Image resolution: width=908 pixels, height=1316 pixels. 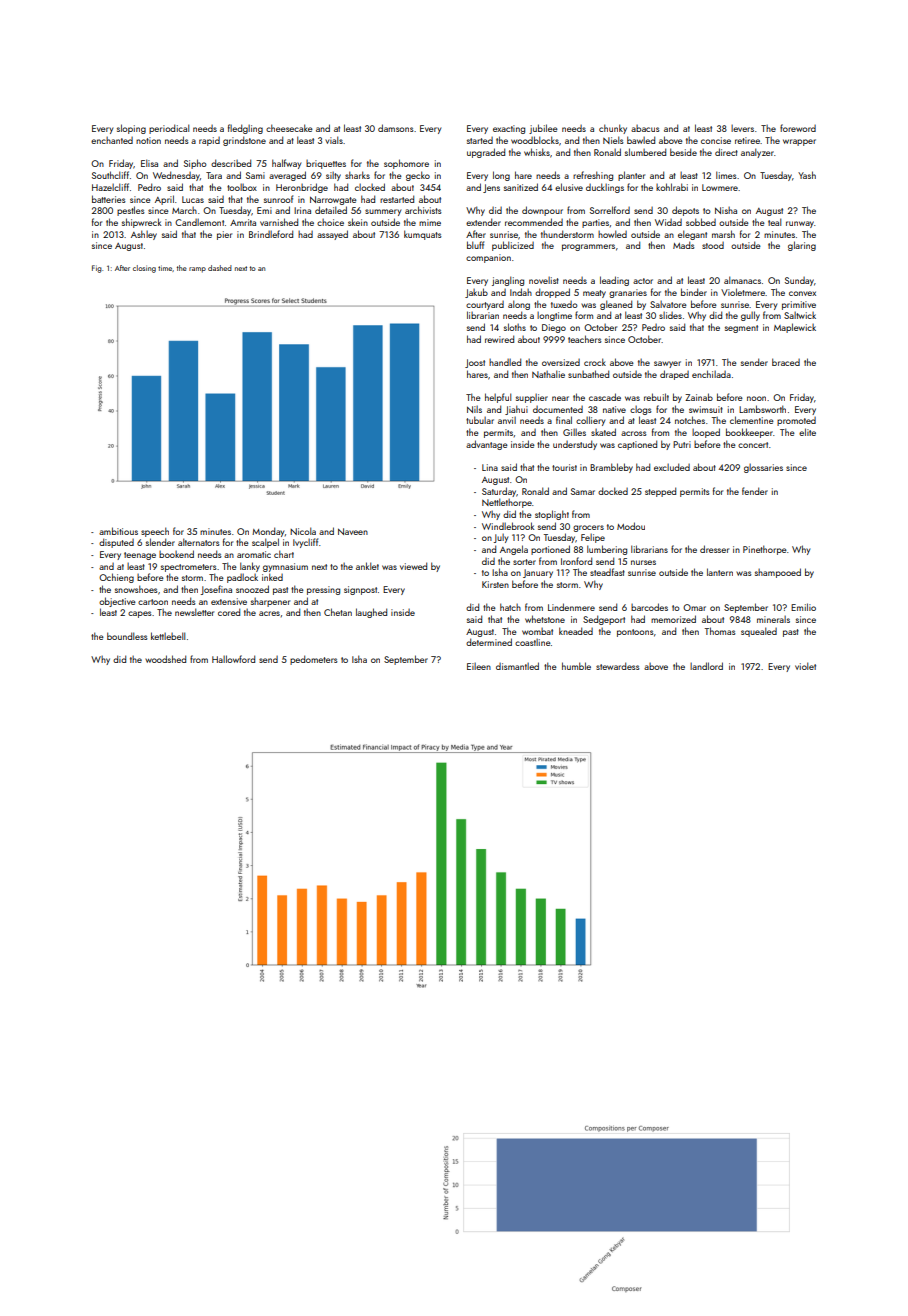 What do you see at coordinates (672, 187) in the page?
I see `kohlrabi` at bounding box center [672, 187].
